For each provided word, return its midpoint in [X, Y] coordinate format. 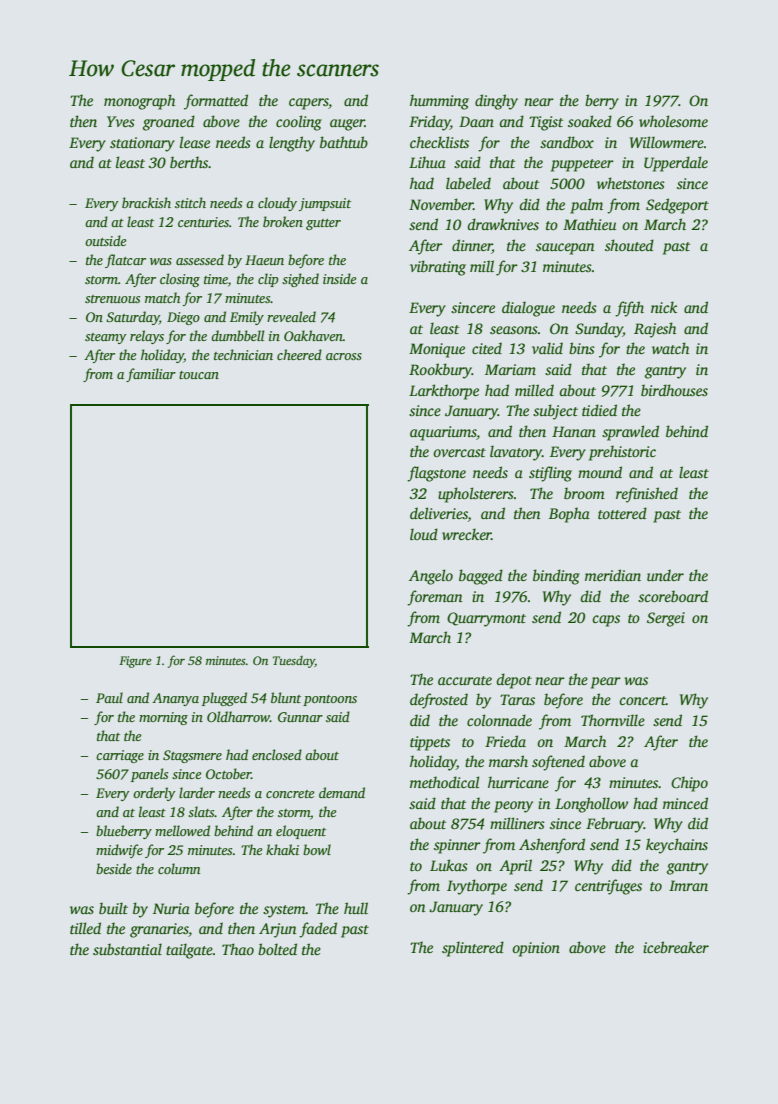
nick [664, 307]
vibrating [438, 268]
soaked [590, 121]
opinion [536, 949]
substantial [127, 949]
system [284, 911]
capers [309, 104]
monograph [139, 102]
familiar [151, 375]
